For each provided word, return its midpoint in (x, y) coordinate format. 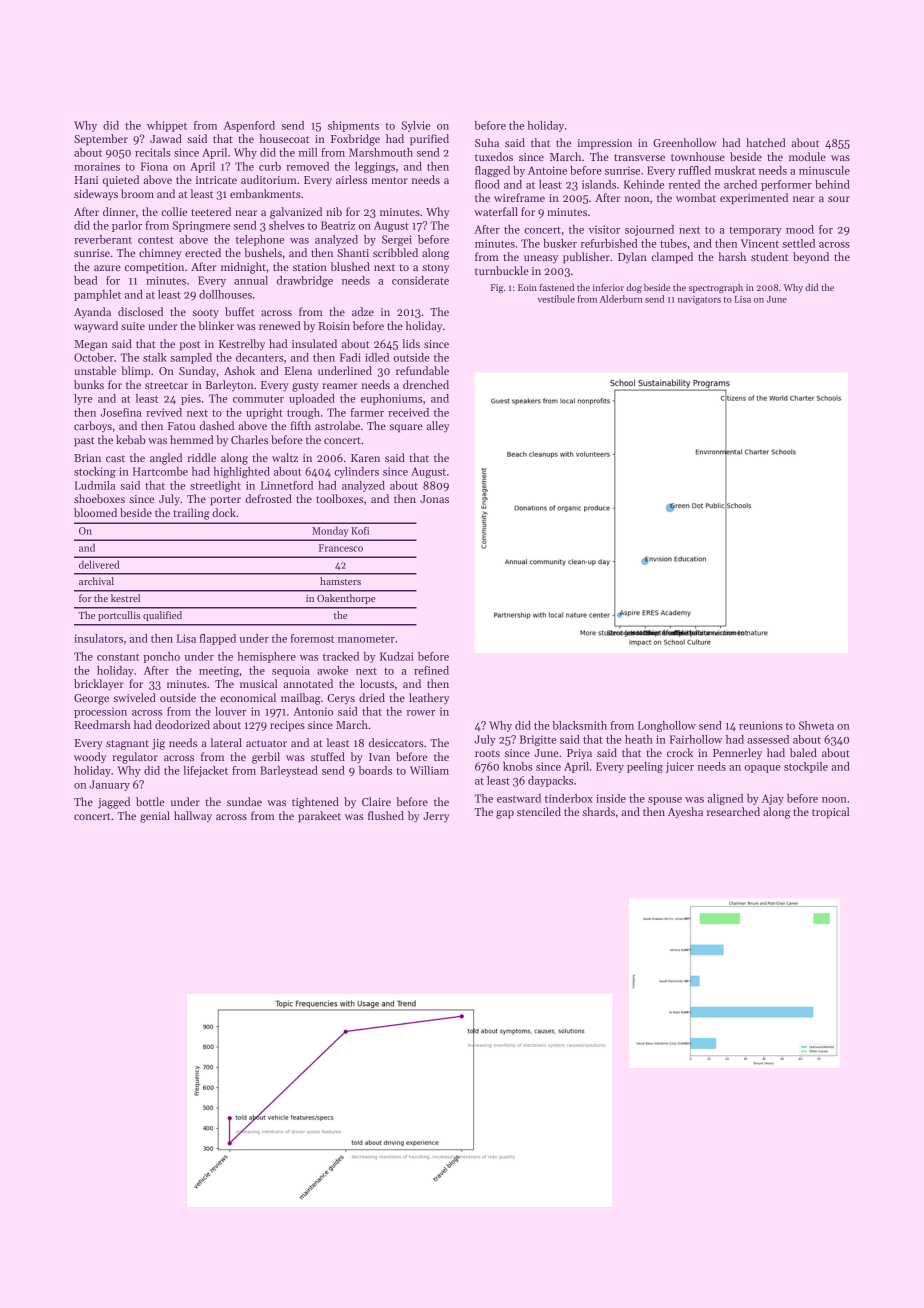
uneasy (541, 259)
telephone (260, 240)
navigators (699, 300)
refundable (422, 370)
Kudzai (397, 656)
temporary (755, 231)
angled (166, 459)
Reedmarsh (102, 724)
